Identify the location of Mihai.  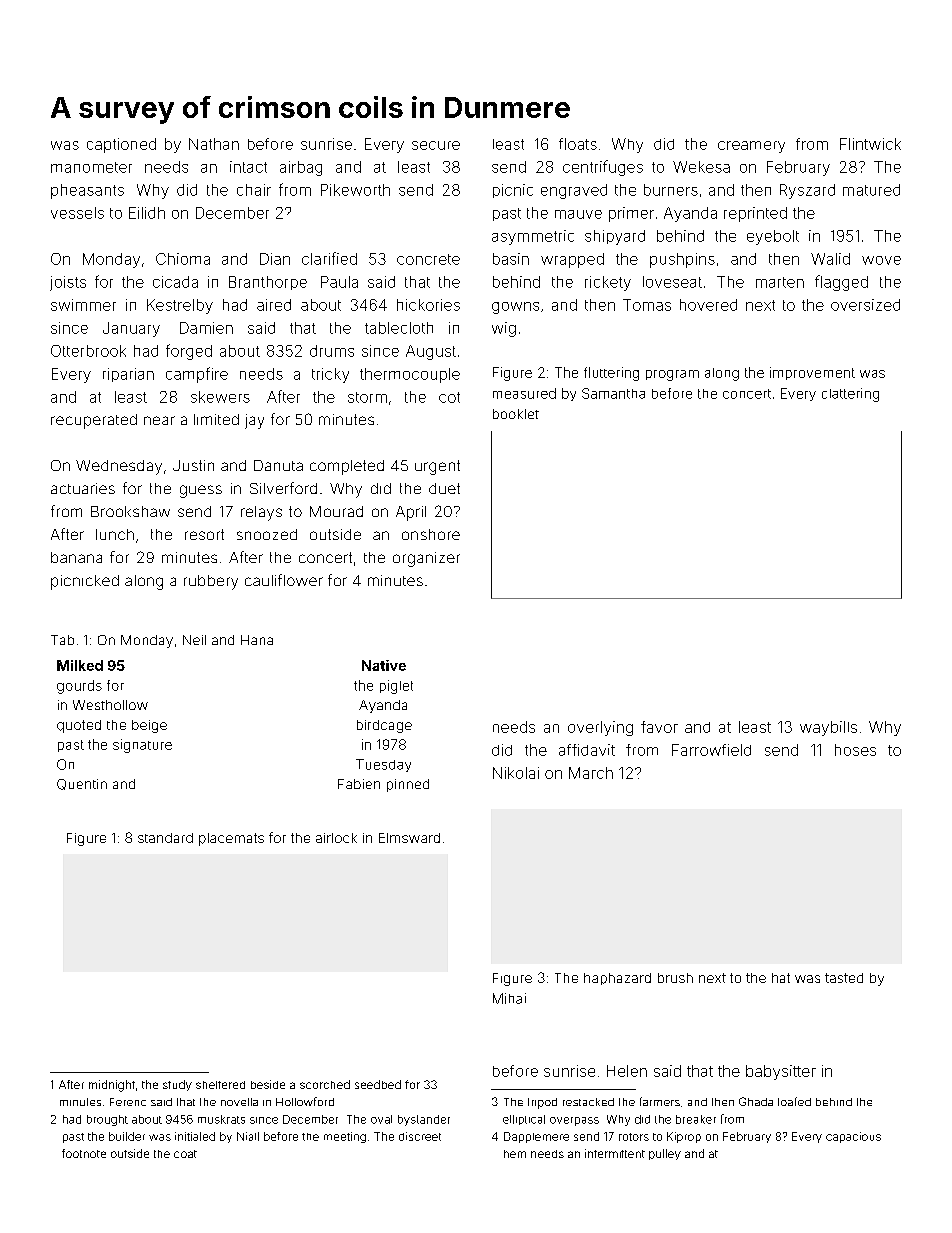
(509, 998).
